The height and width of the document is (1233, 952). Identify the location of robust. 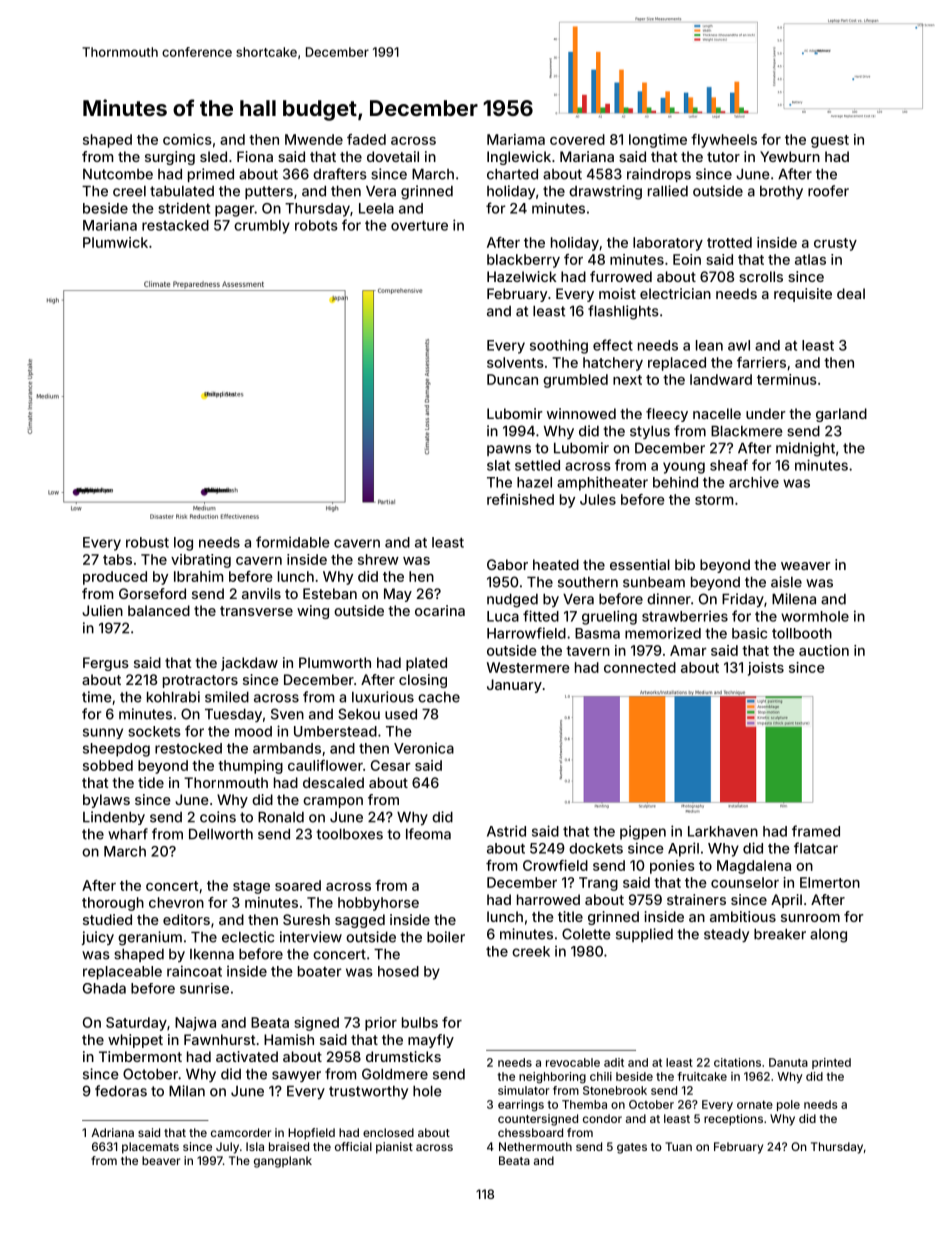
(147, 542).
